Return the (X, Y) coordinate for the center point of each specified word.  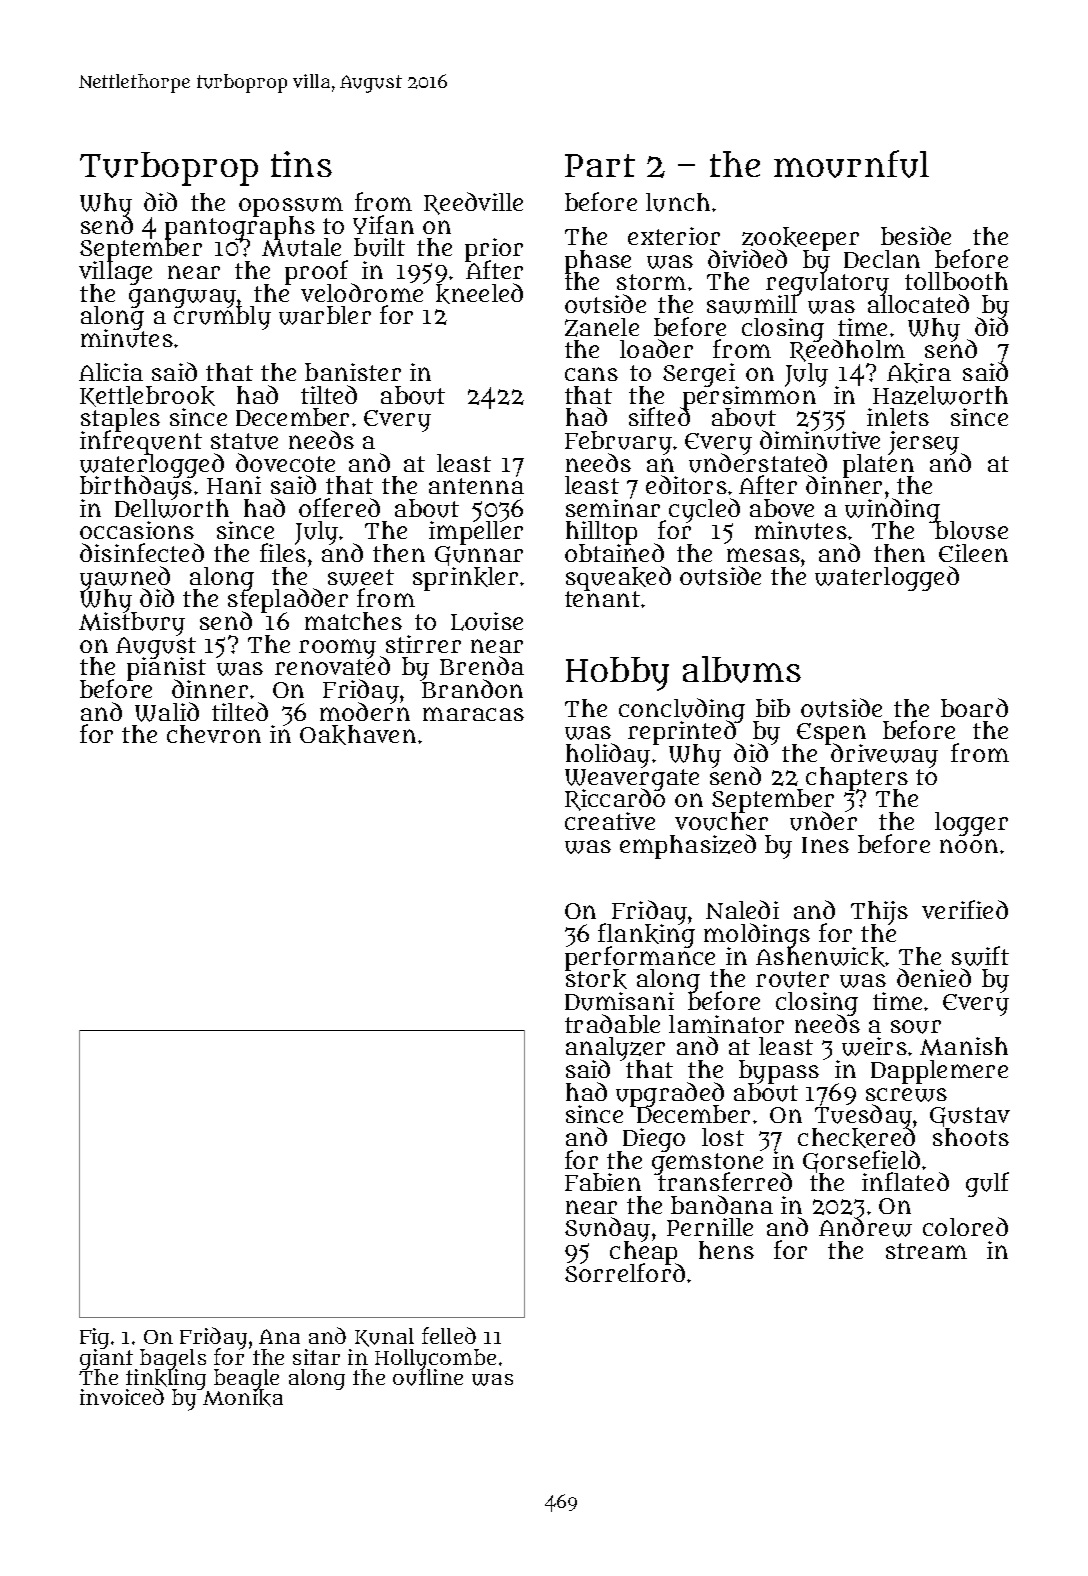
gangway (182, 297)
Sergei (699, 374)
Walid (167, 712)
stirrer (423, 644)
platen (878, 465)
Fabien (603, 1182)
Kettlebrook (147, 396)
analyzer (615, 1048)
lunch (678, 202)
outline (428, 1377)
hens (726, 1250)
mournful (851, 164)
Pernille (710, 1227)
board (974, 707)
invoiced (122, 1396)
